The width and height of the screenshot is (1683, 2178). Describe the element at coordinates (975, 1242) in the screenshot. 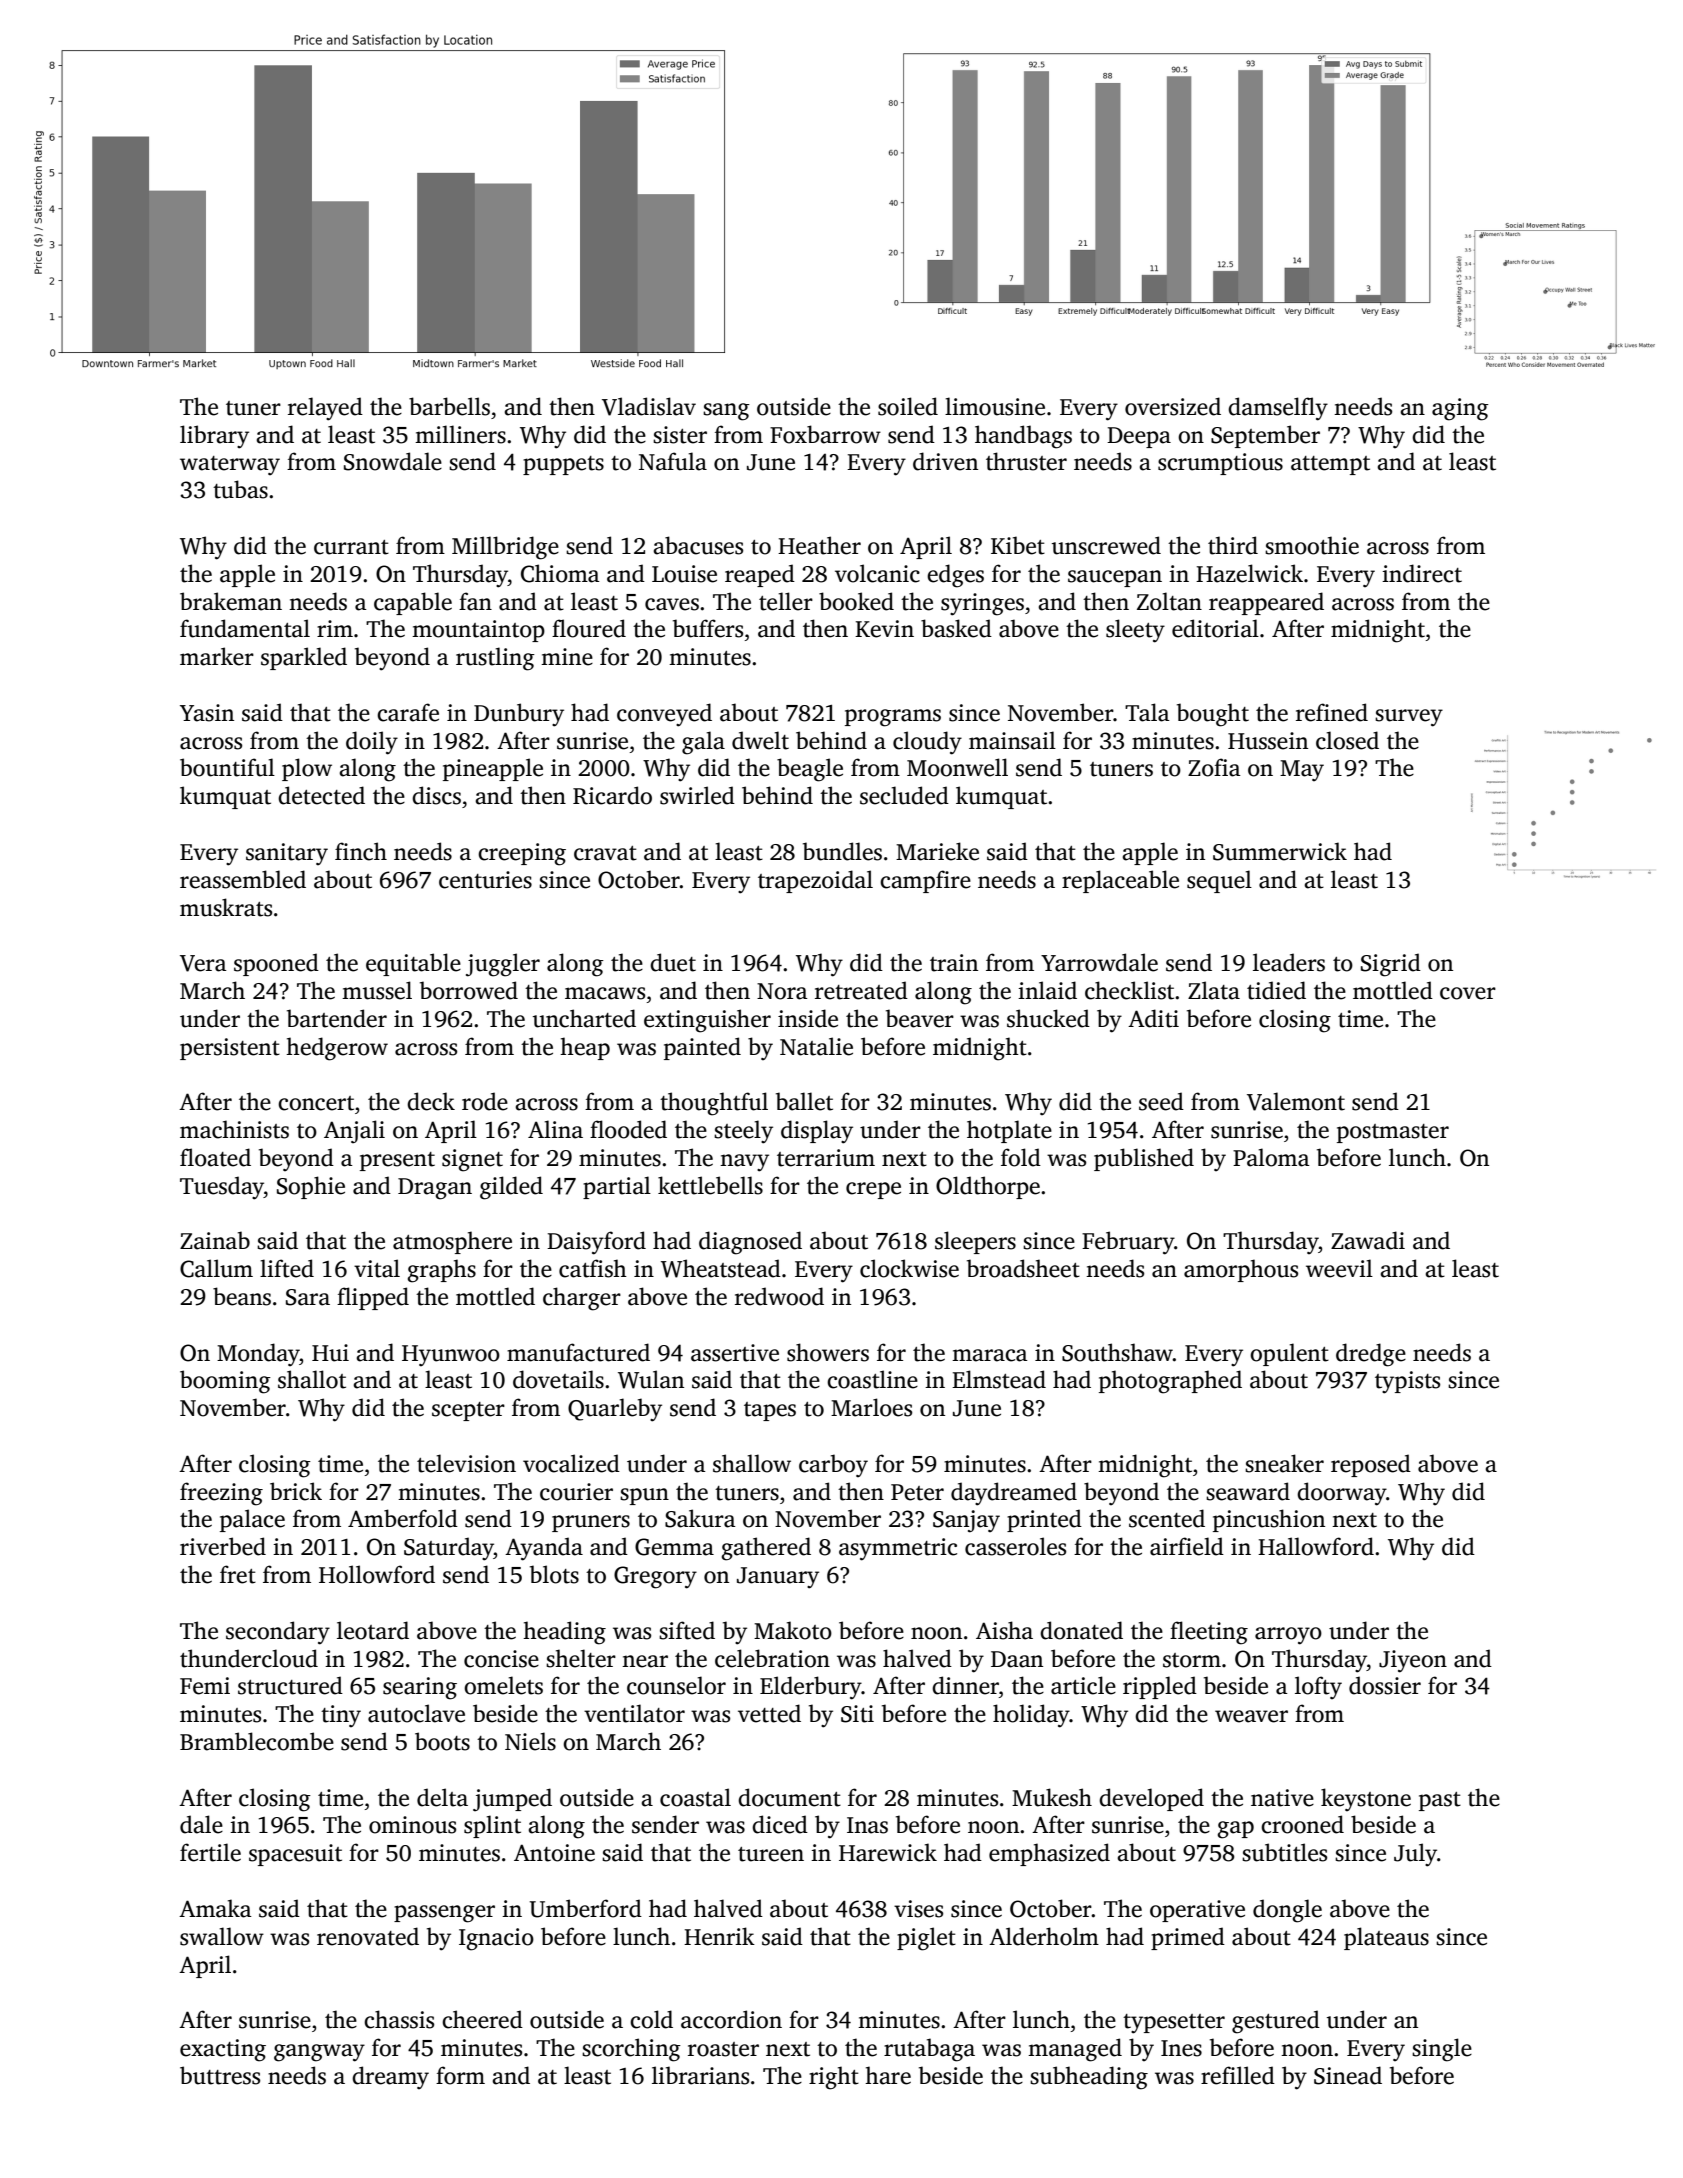

I see `sleepers` at that location.
